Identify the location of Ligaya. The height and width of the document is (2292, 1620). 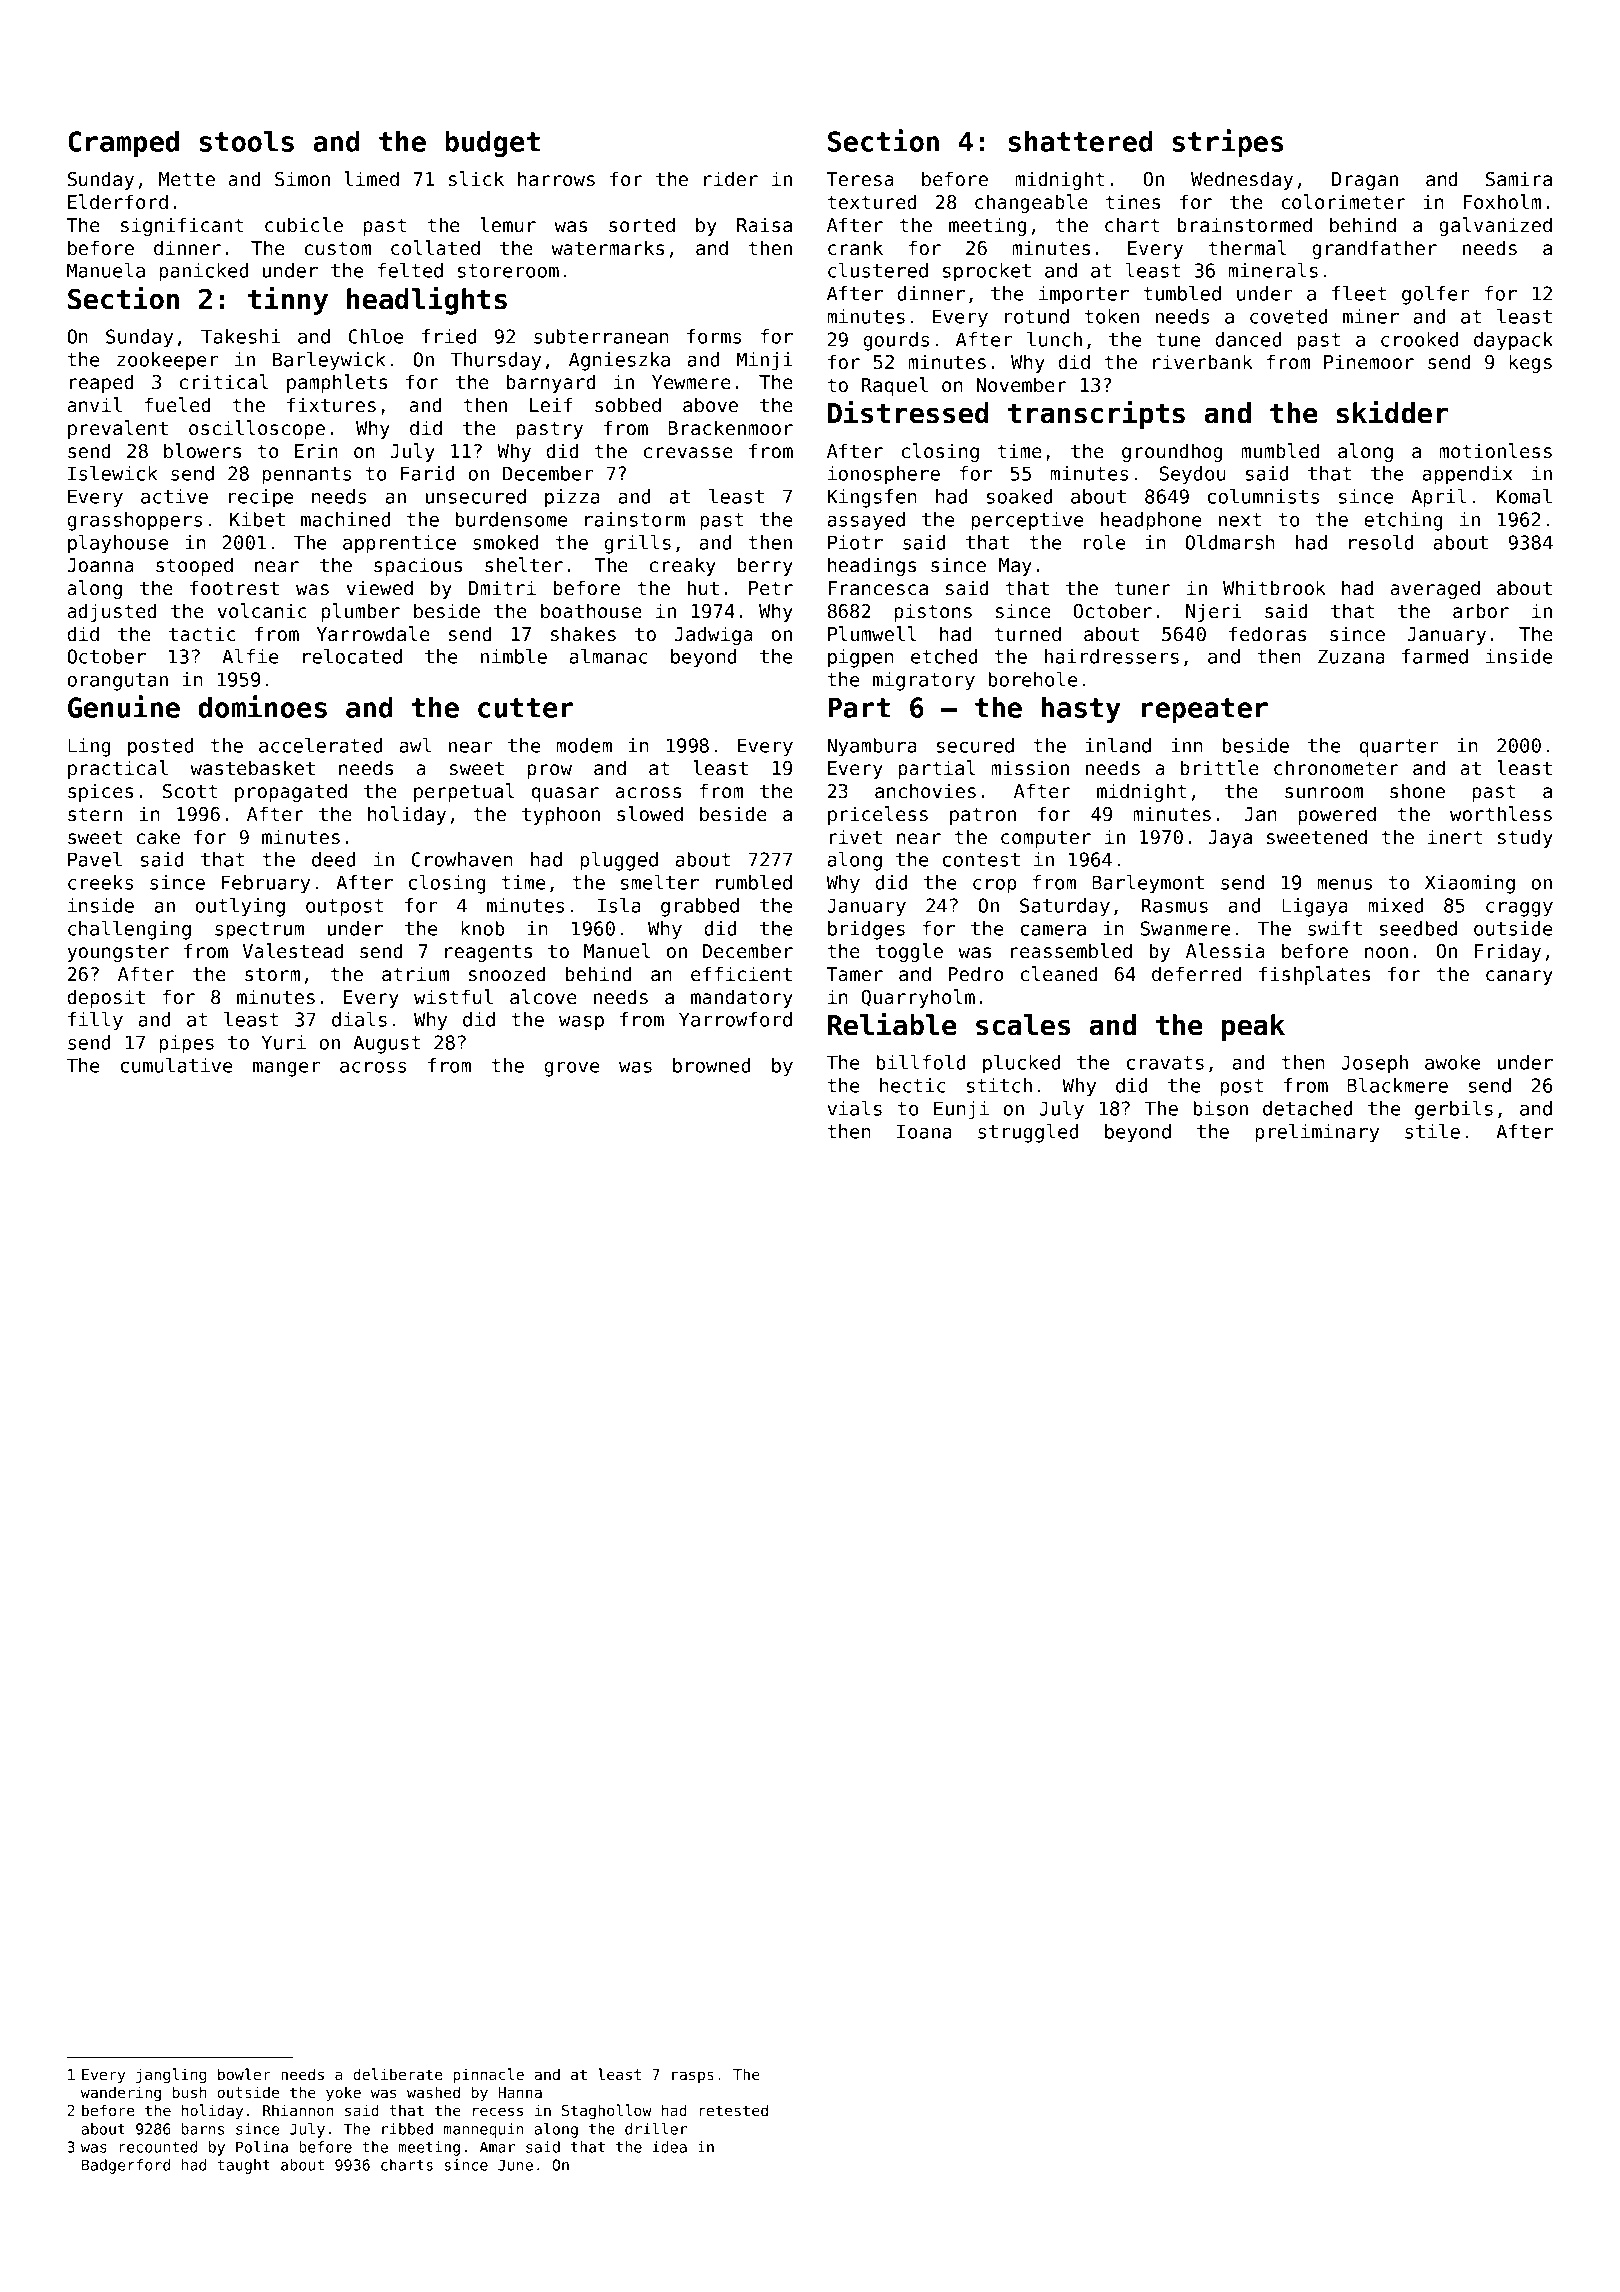
(1315, 907).
